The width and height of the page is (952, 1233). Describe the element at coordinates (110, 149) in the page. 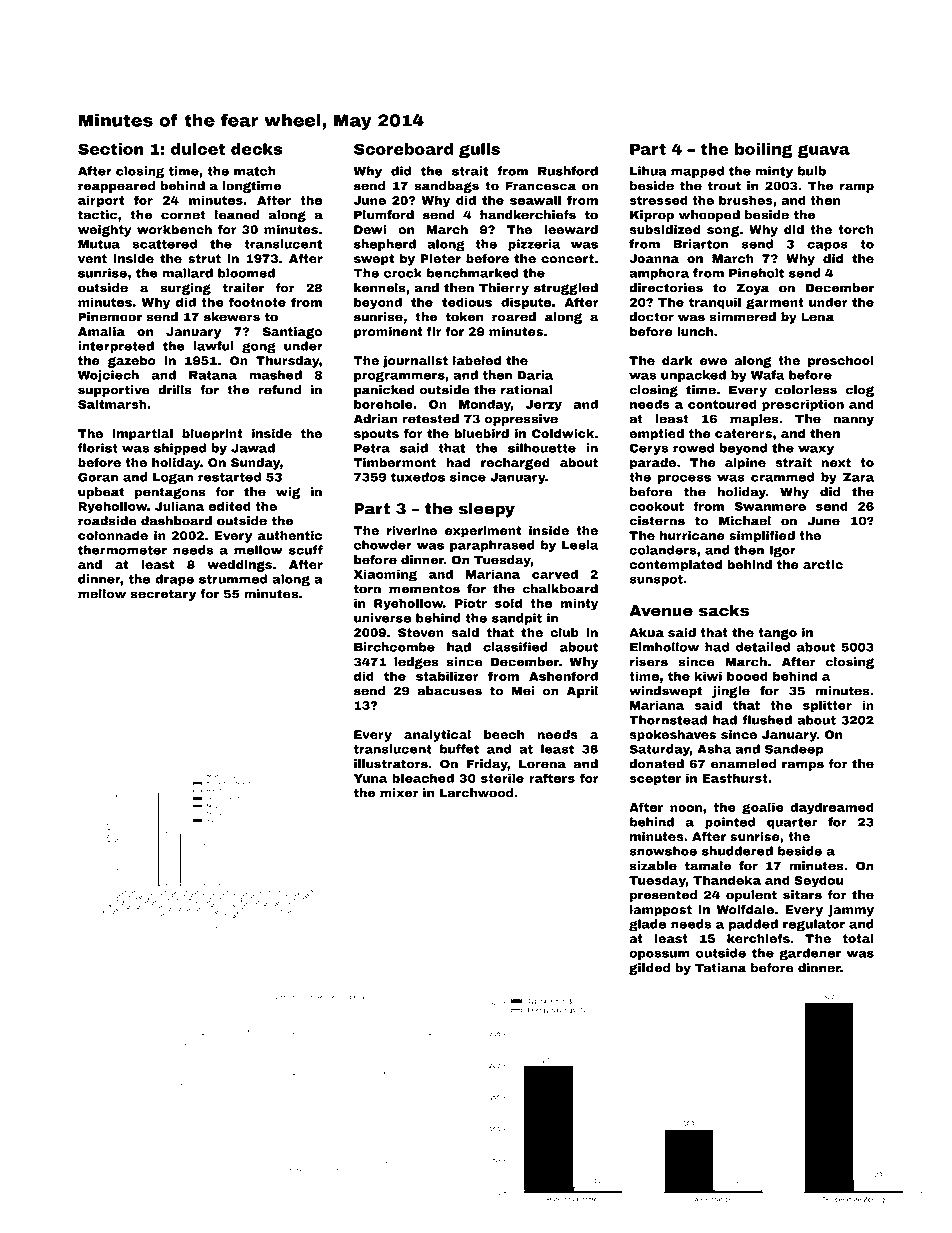

I see `Section` at that location.
